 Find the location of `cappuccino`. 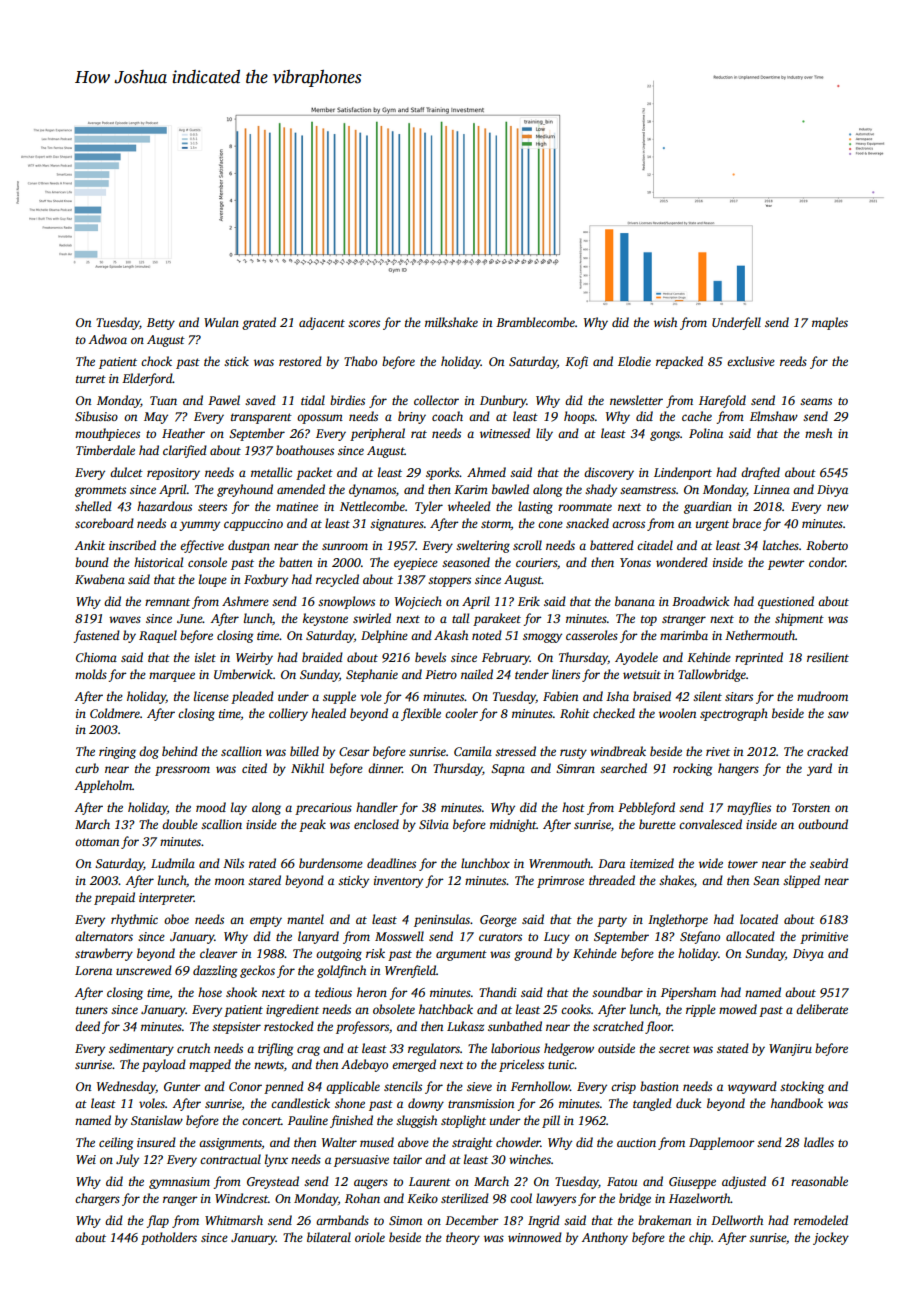

cappuccino is located at coordinates (253, 525).
